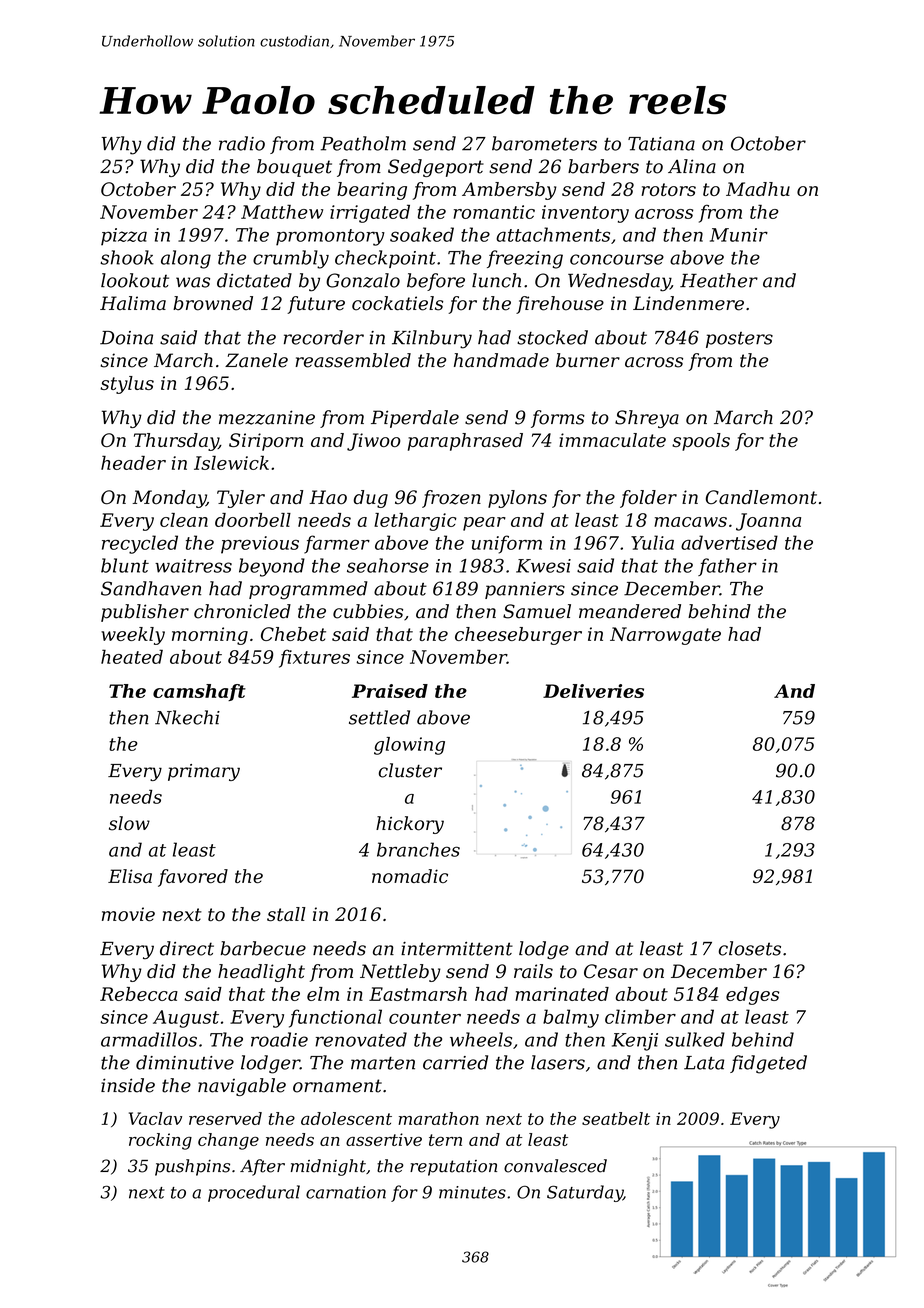  Describe the element at coordinates (242, 143) in the screenshot. I see `radio` at that location.
